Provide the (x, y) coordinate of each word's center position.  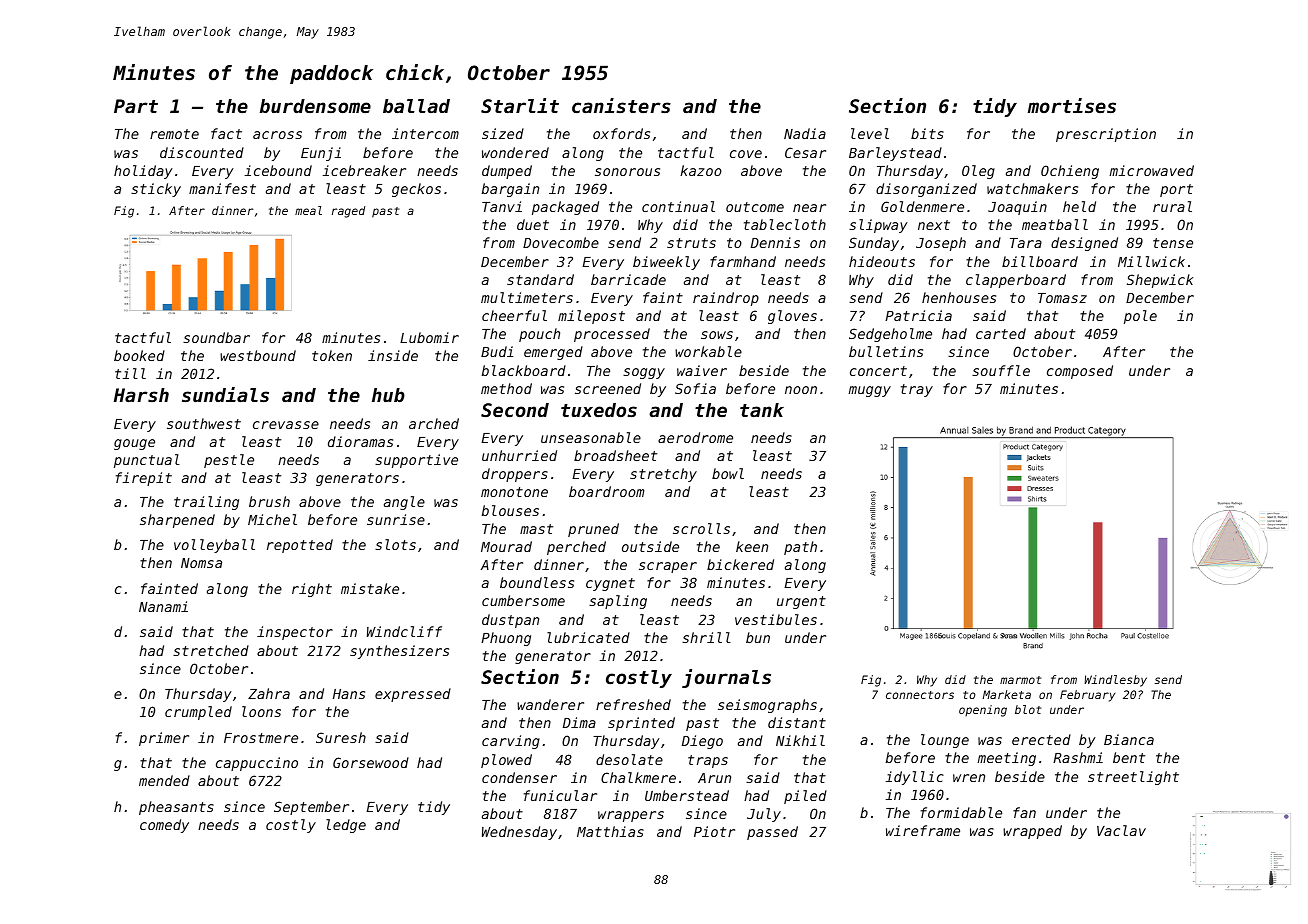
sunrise (396, 519)
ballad (416, 106)
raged (348, 212)
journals (726, 678)
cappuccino (257, 764)
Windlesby (1115, 681)
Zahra (269, 693)
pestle (229, 461)
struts (691, 243)
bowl (728, 473)
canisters (621, 105)
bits (927, 133)
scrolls (701, 528)
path (800, 548)
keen (752, 546)
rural (1172, 206)
